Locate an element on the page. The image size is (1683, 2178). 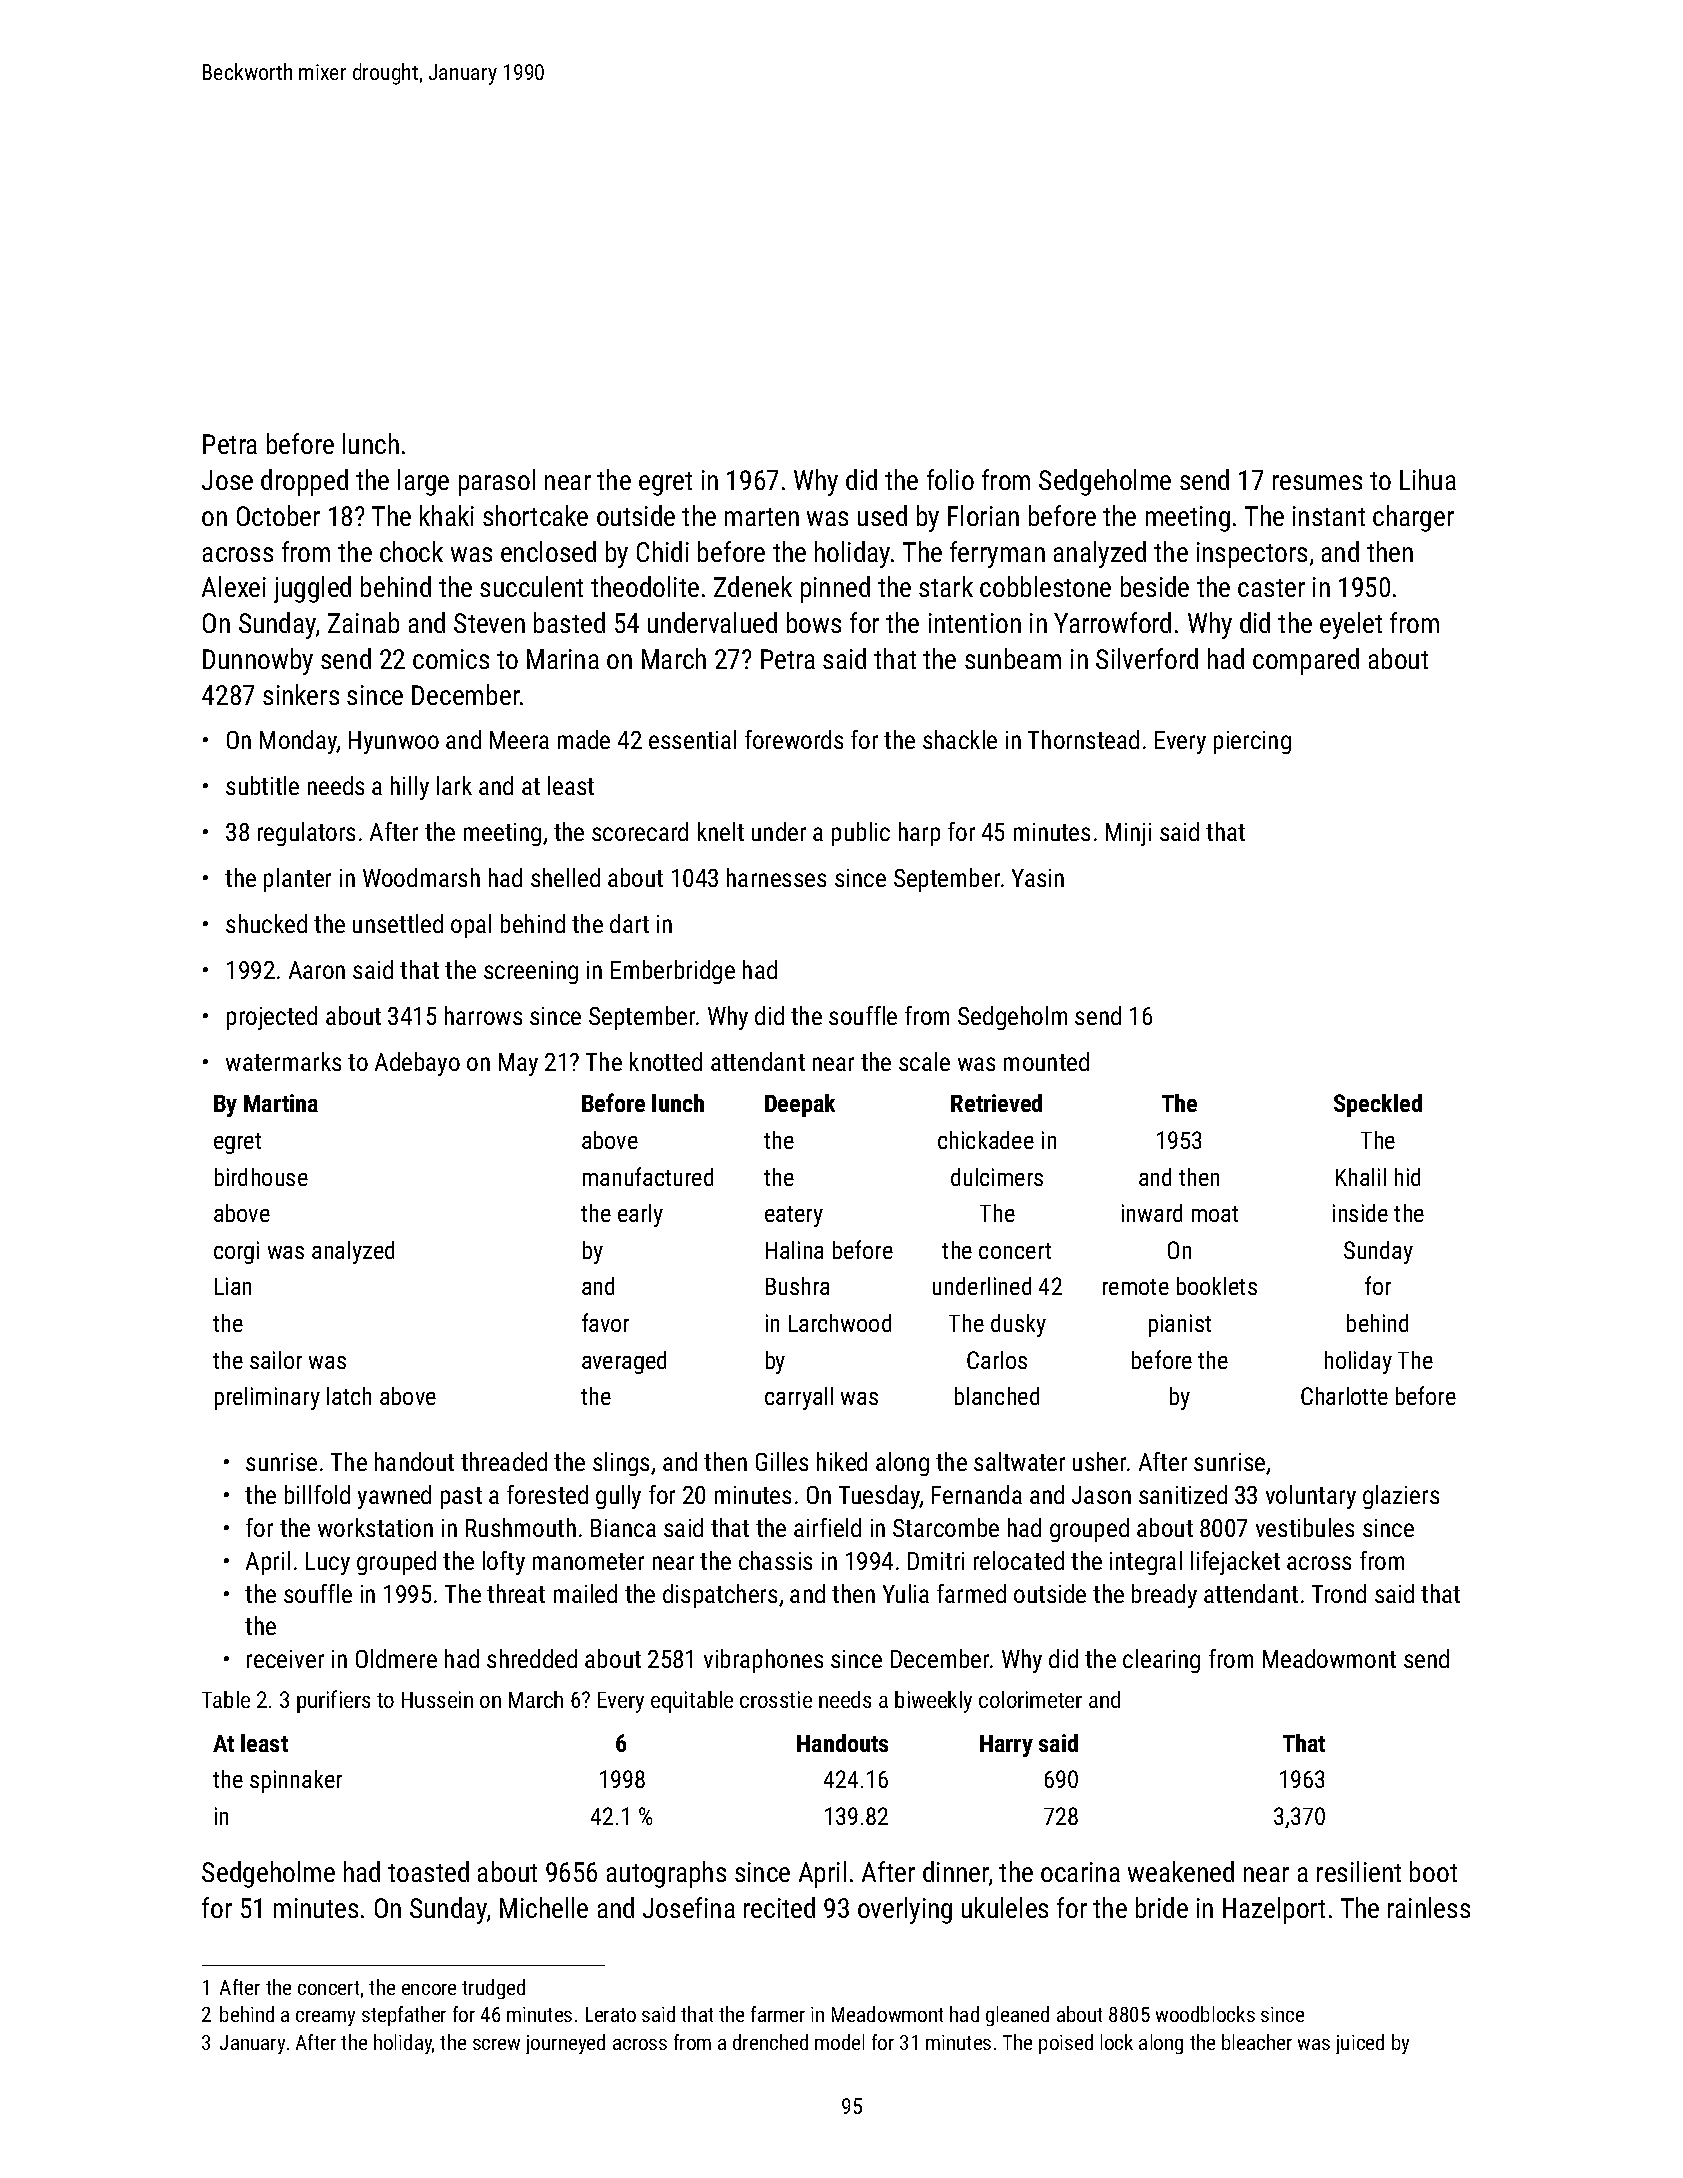
knotted is located at coordinates (666, 1061).
